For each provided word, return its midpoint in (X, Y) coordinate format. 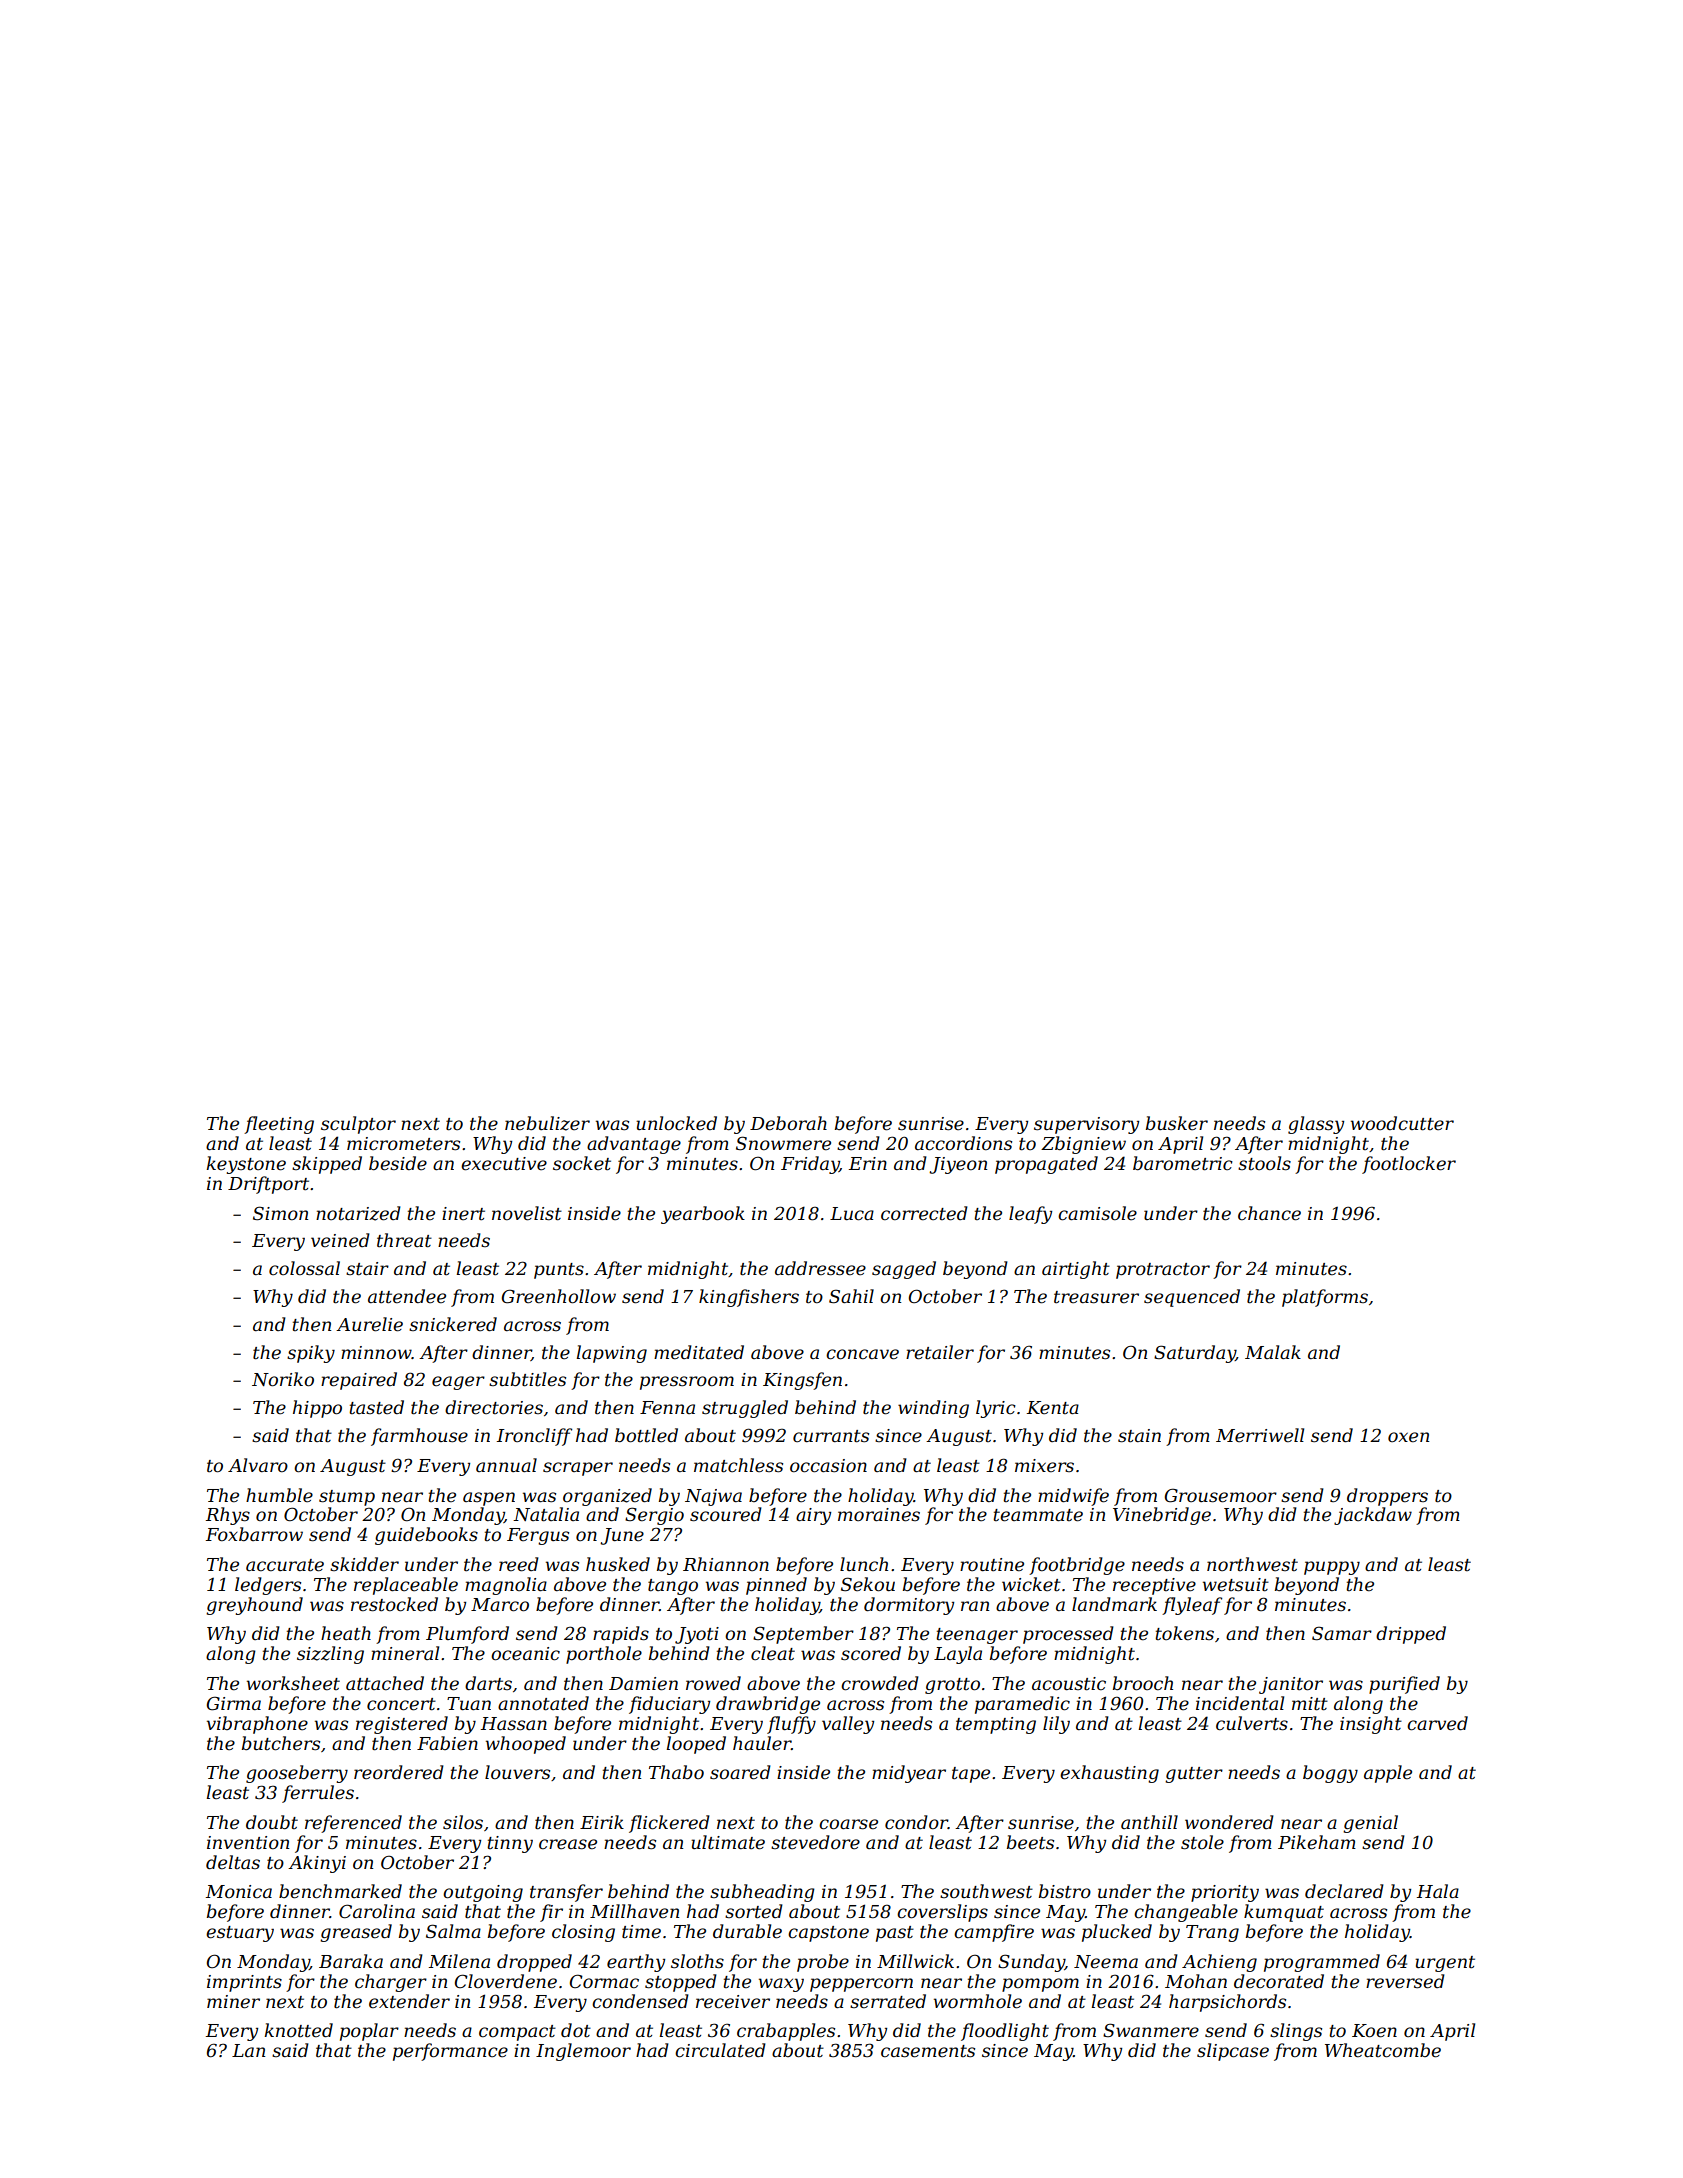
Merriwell (1260, 1435)
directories (494, 1407)
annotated (543, 1703)
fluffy (791, 1725)
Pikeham (1317, 1842)
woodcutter (1402, 1123)
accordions (963, 1143)
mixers (1044, 1466)
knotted (298, 2030)
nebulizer (547, 1123)
